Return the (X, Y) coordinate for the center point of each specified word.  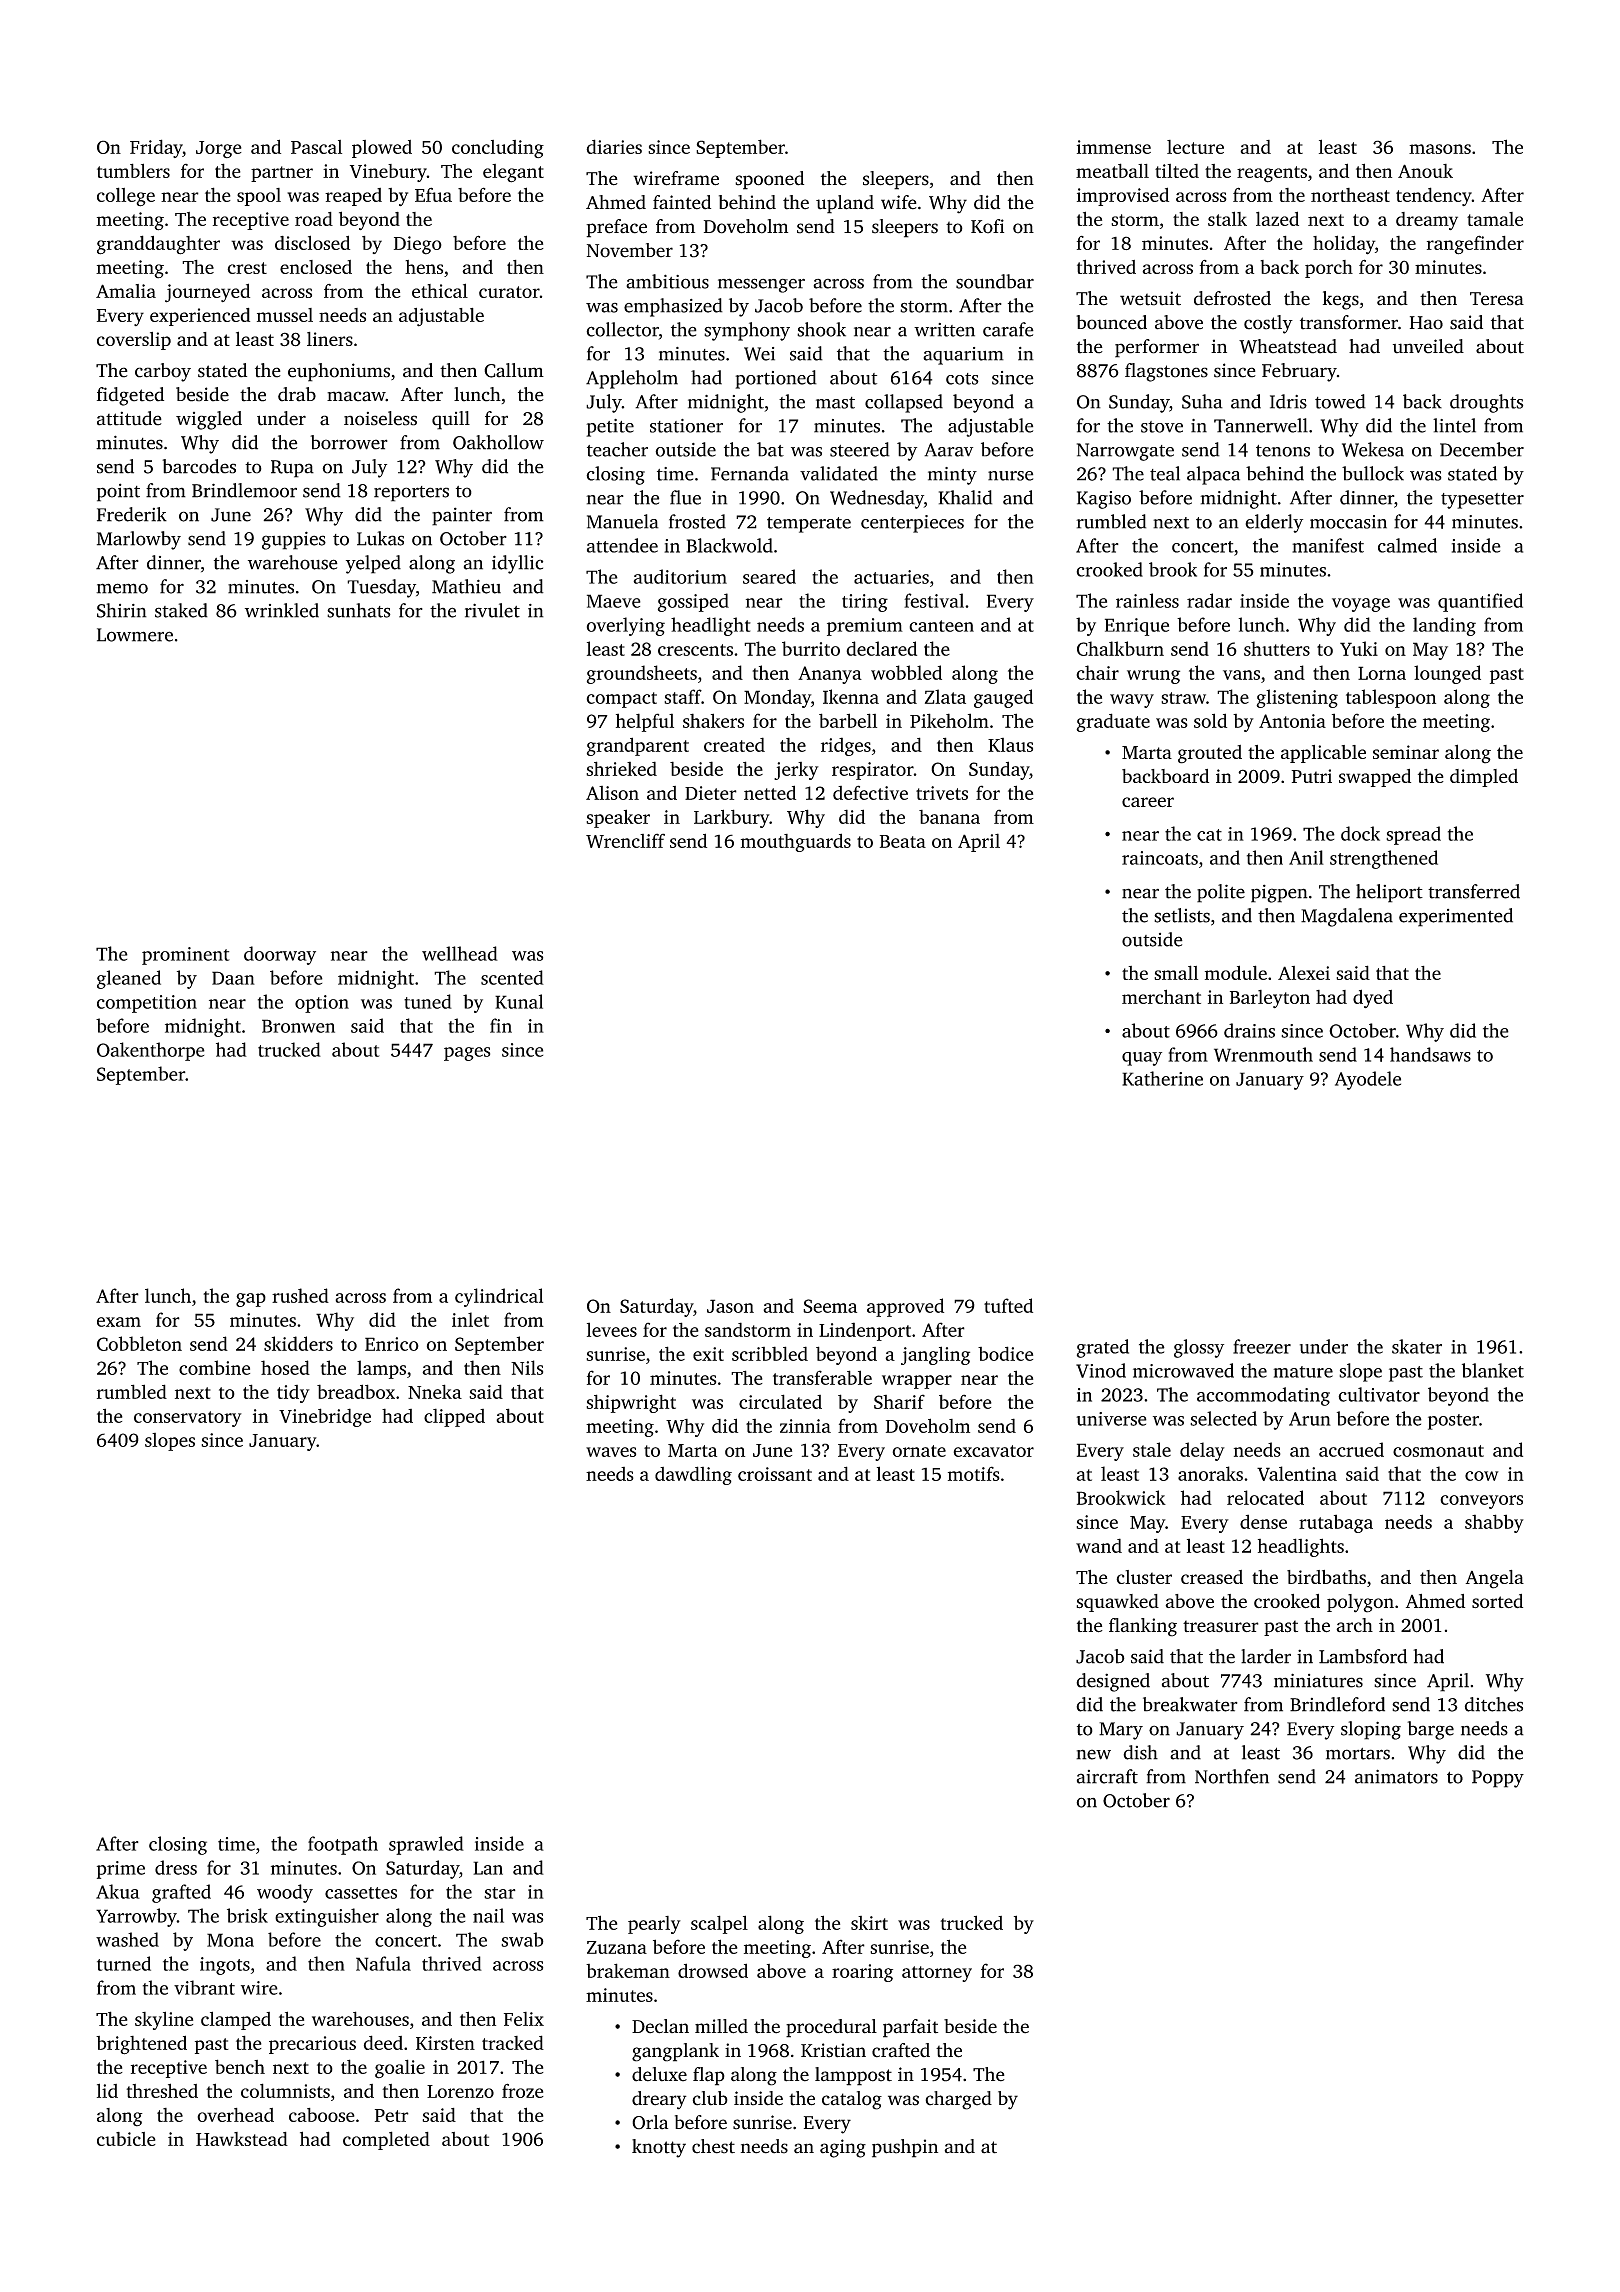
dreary (659, 2100)
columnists (285, 2090)
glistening (1297, 698)
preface (616, 228)
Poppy (1498, 1779)
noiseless (380, 418)
